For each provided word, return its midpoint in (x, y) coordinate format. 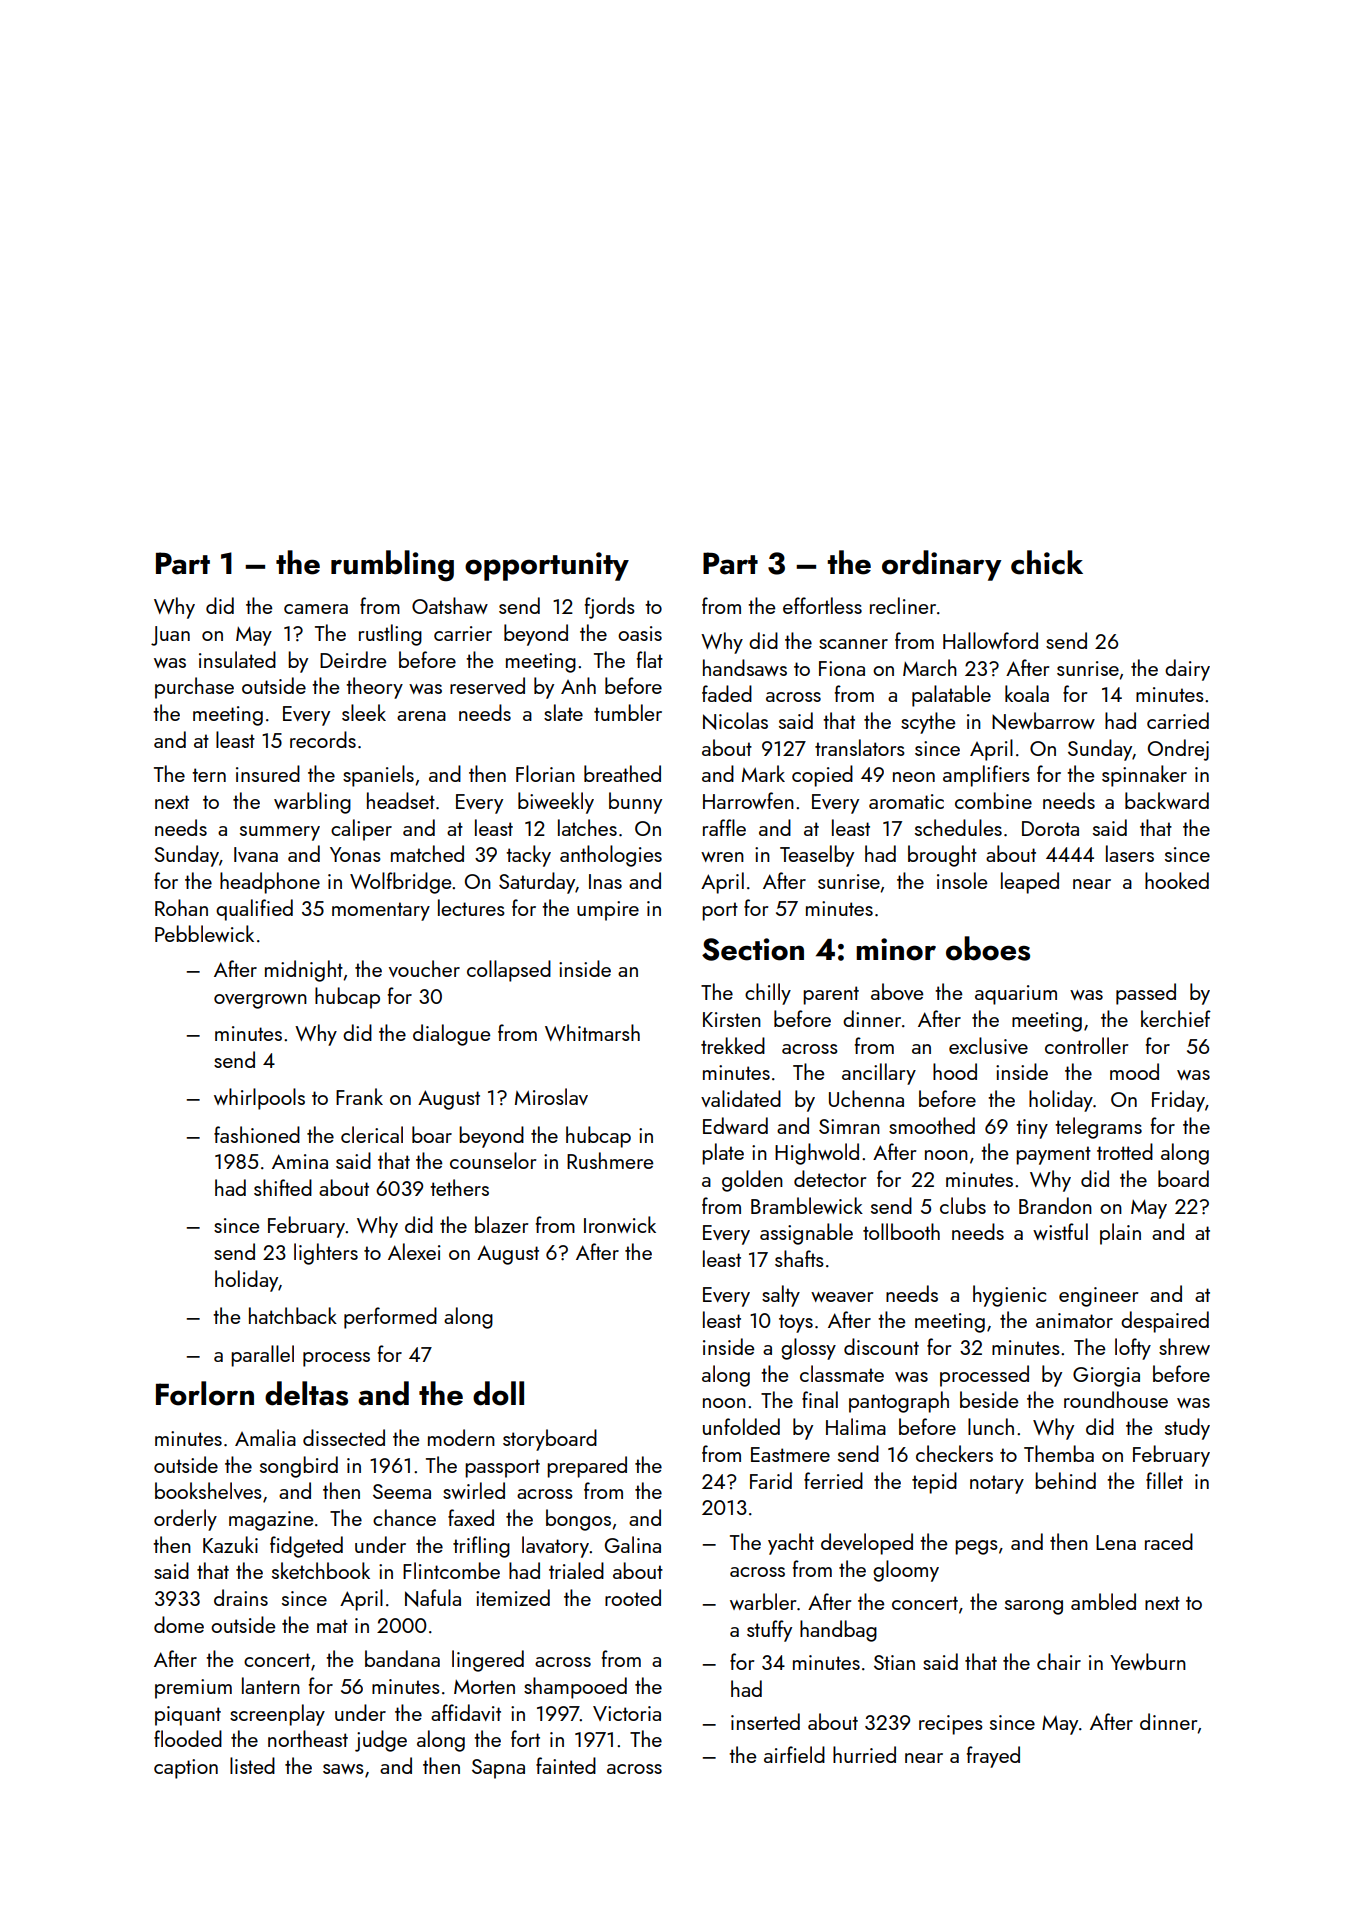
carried (1178, 720)
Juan (170, 636)
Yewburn (1148, 1661)
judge (381, 1741)
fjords (610, 608)
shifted (283, 1187)
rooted (633, 1597)
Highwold (817, 1154)
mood (1134, 1071)
